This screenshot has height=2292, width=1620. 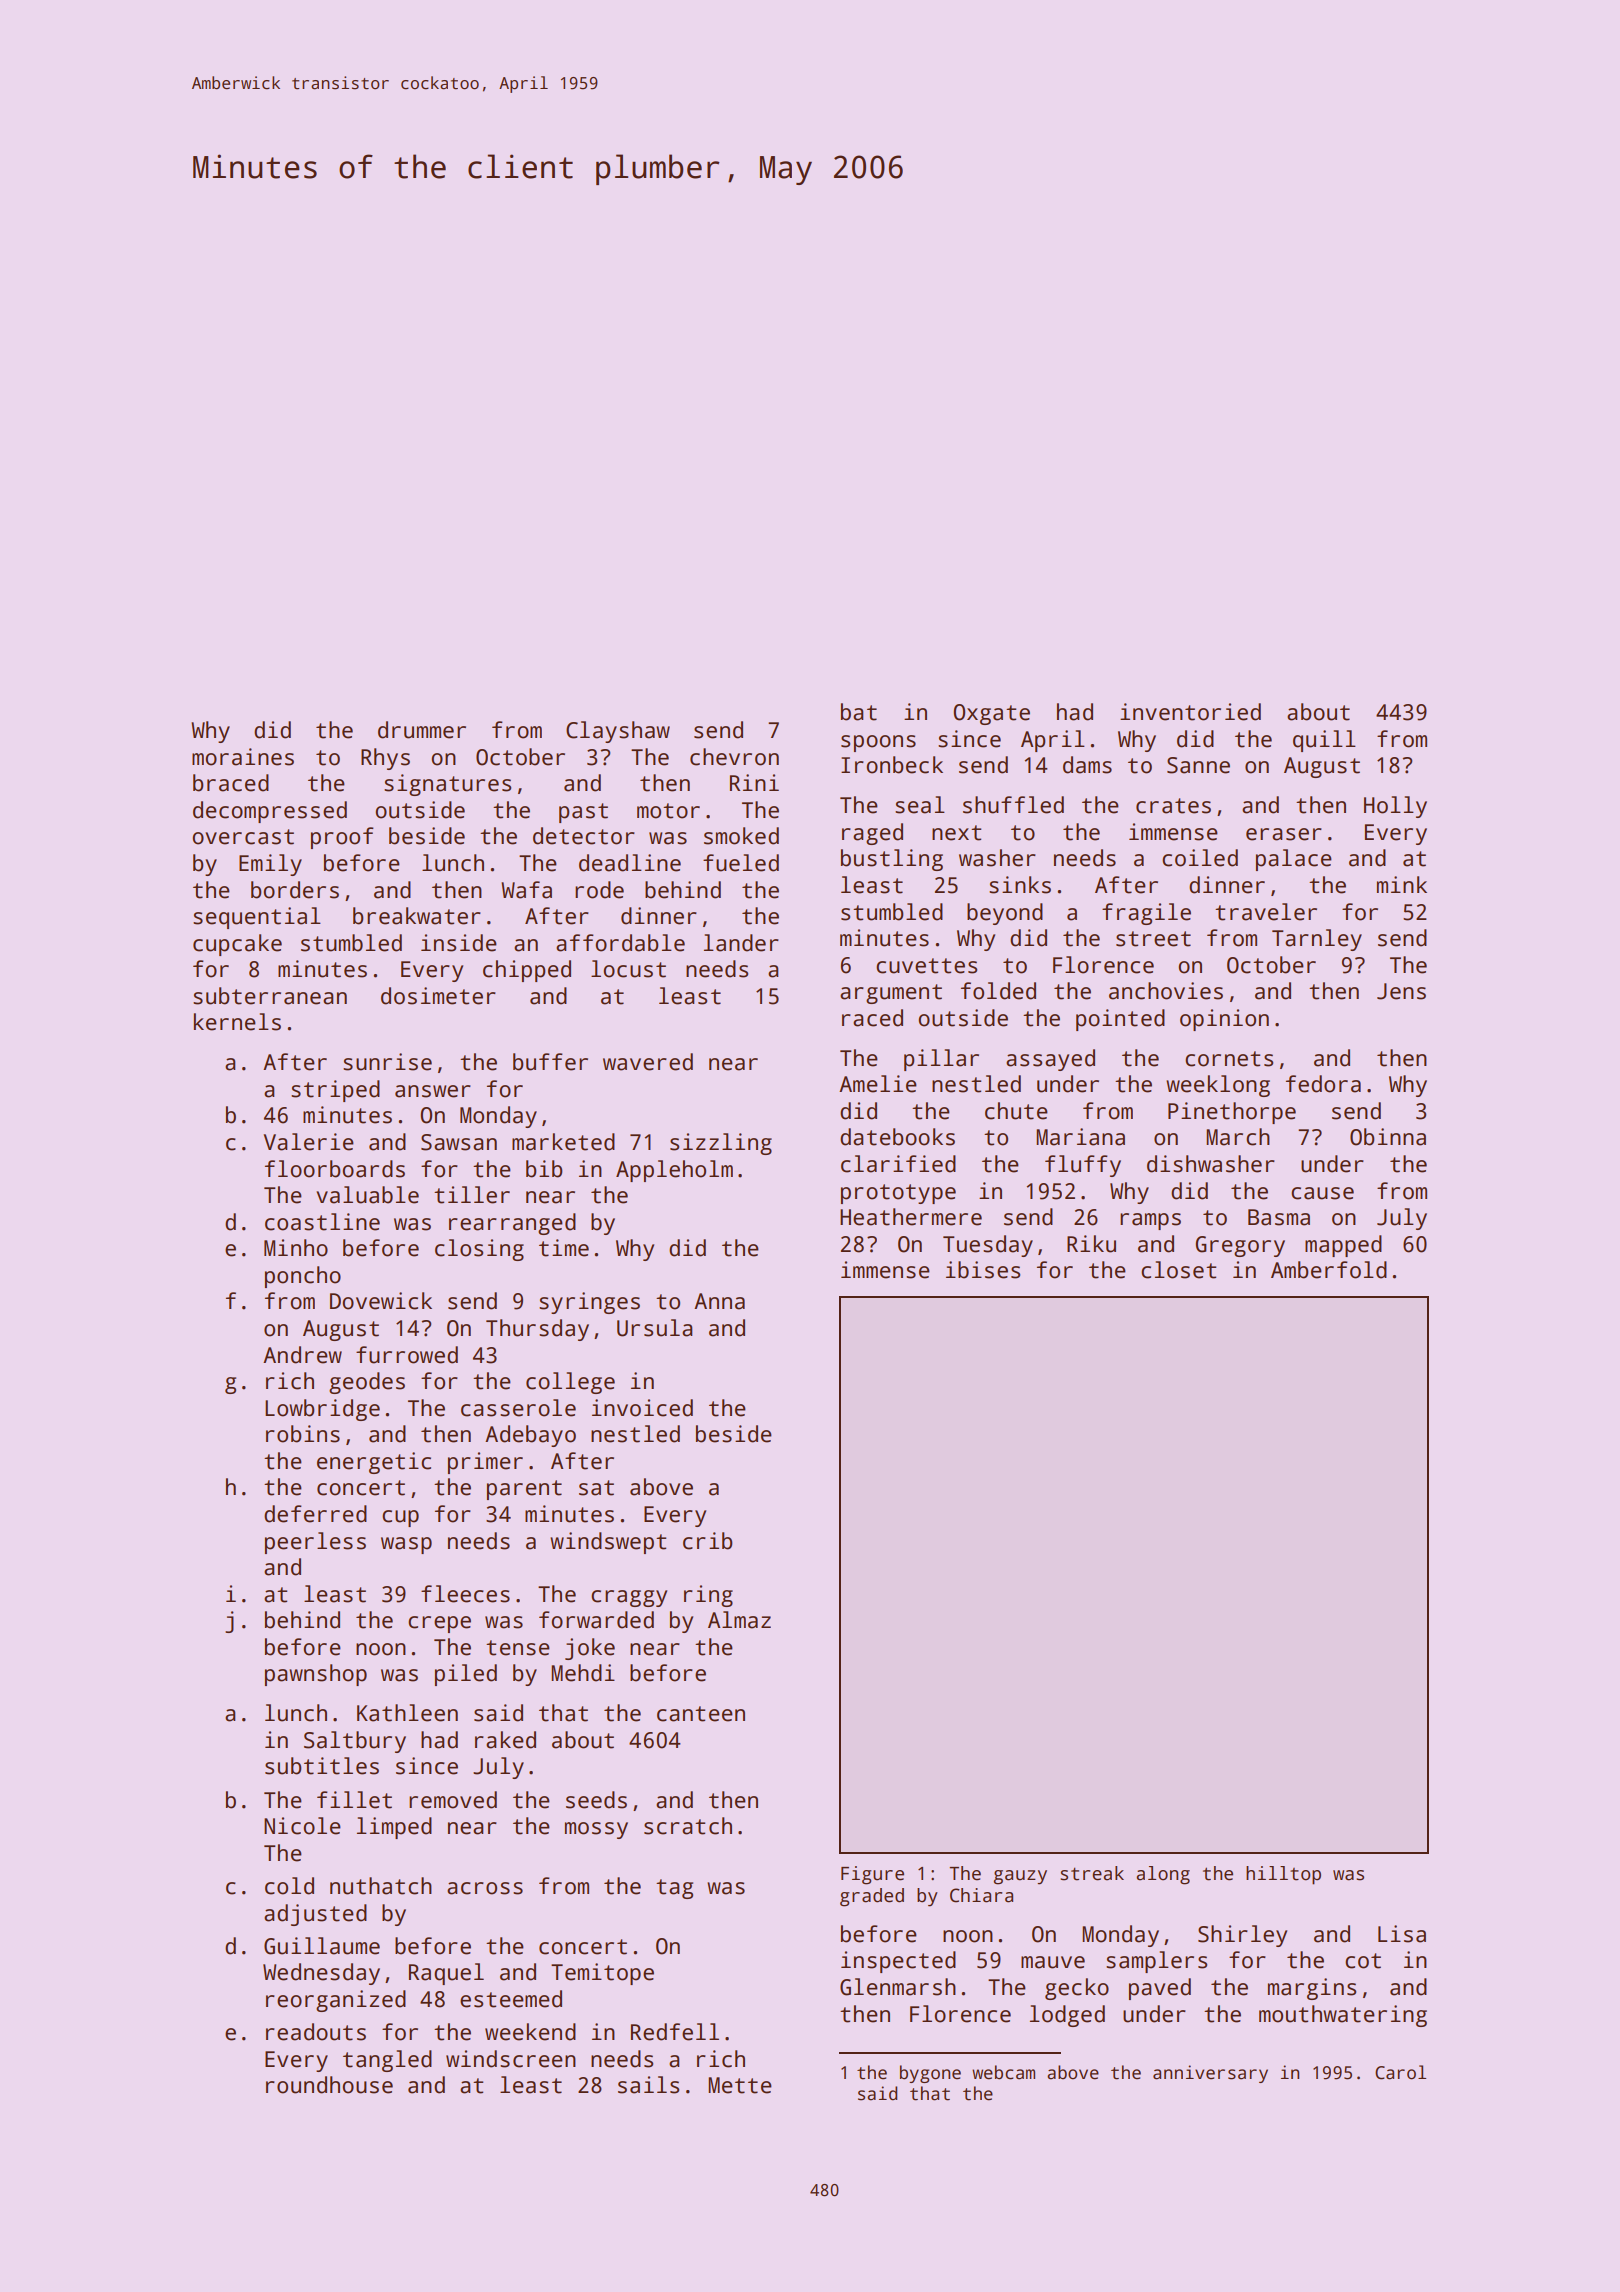 I want to click on moraines, so click(x=243, y=757).
